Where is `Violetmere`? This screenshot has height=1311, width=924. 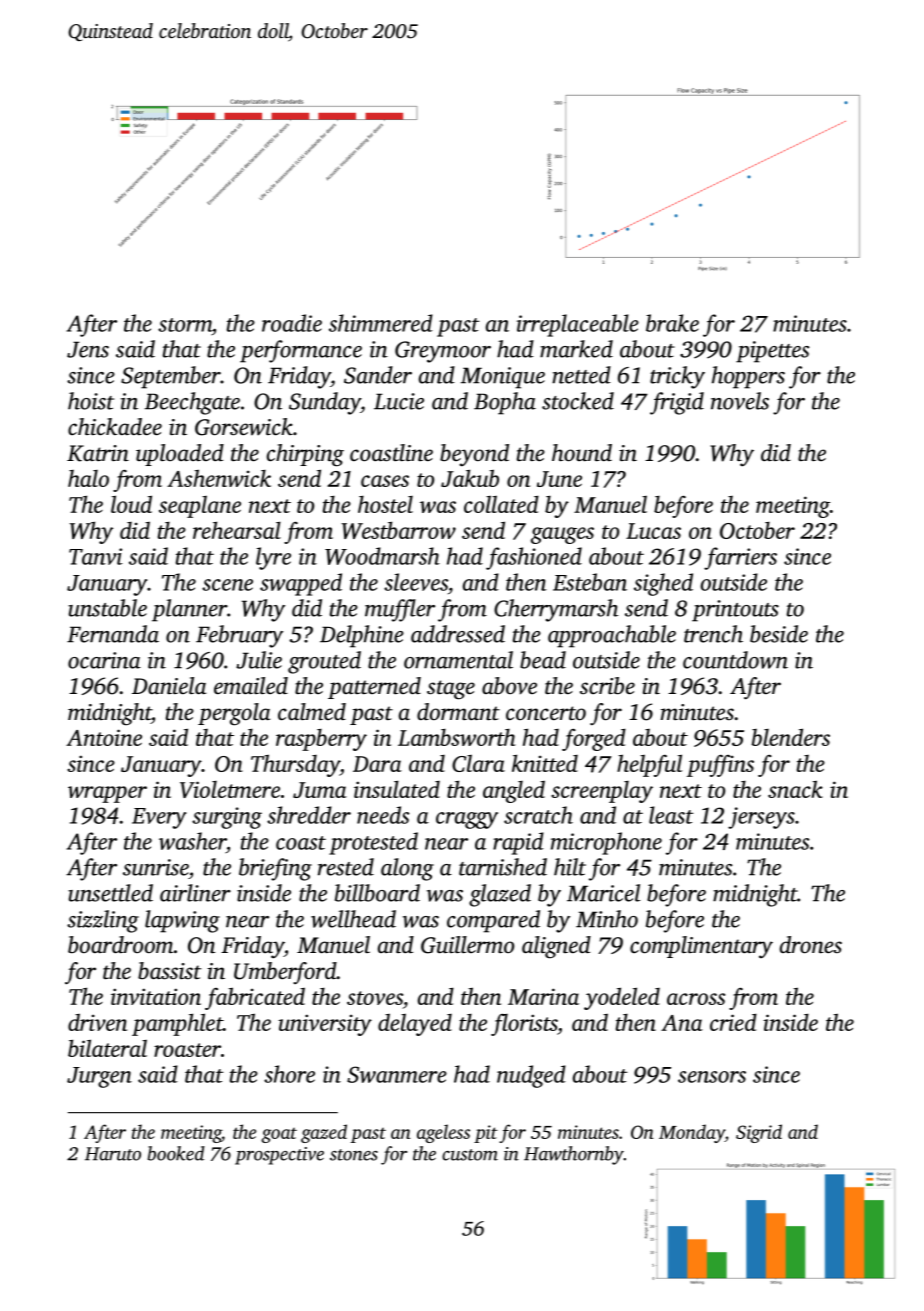
Violetmere is located at coordinates (230, 789).
